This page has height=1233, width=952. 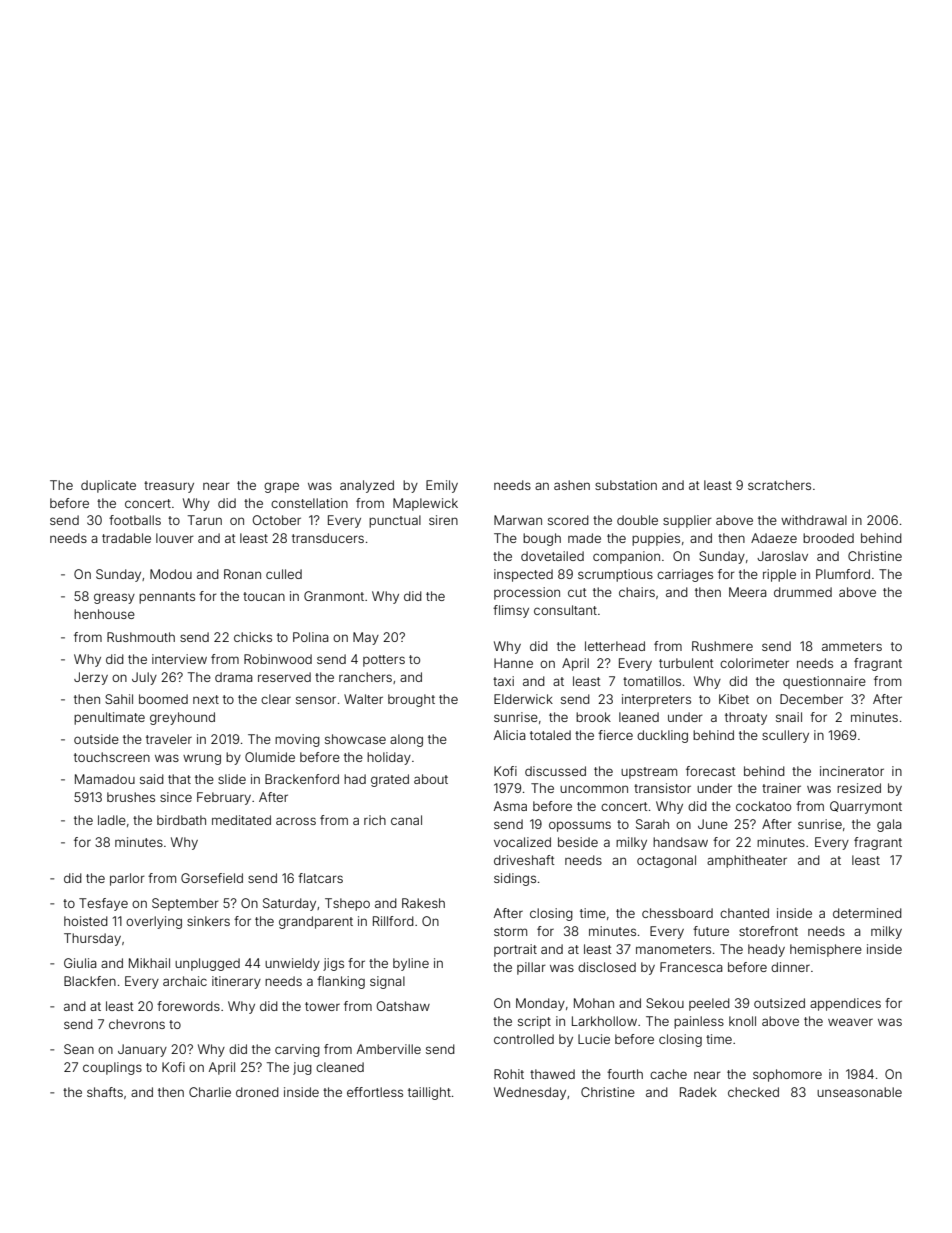 What do you see at coordinates (292, 964) in the page?
I see `unwieldy` at bounding box center [292, 964].
